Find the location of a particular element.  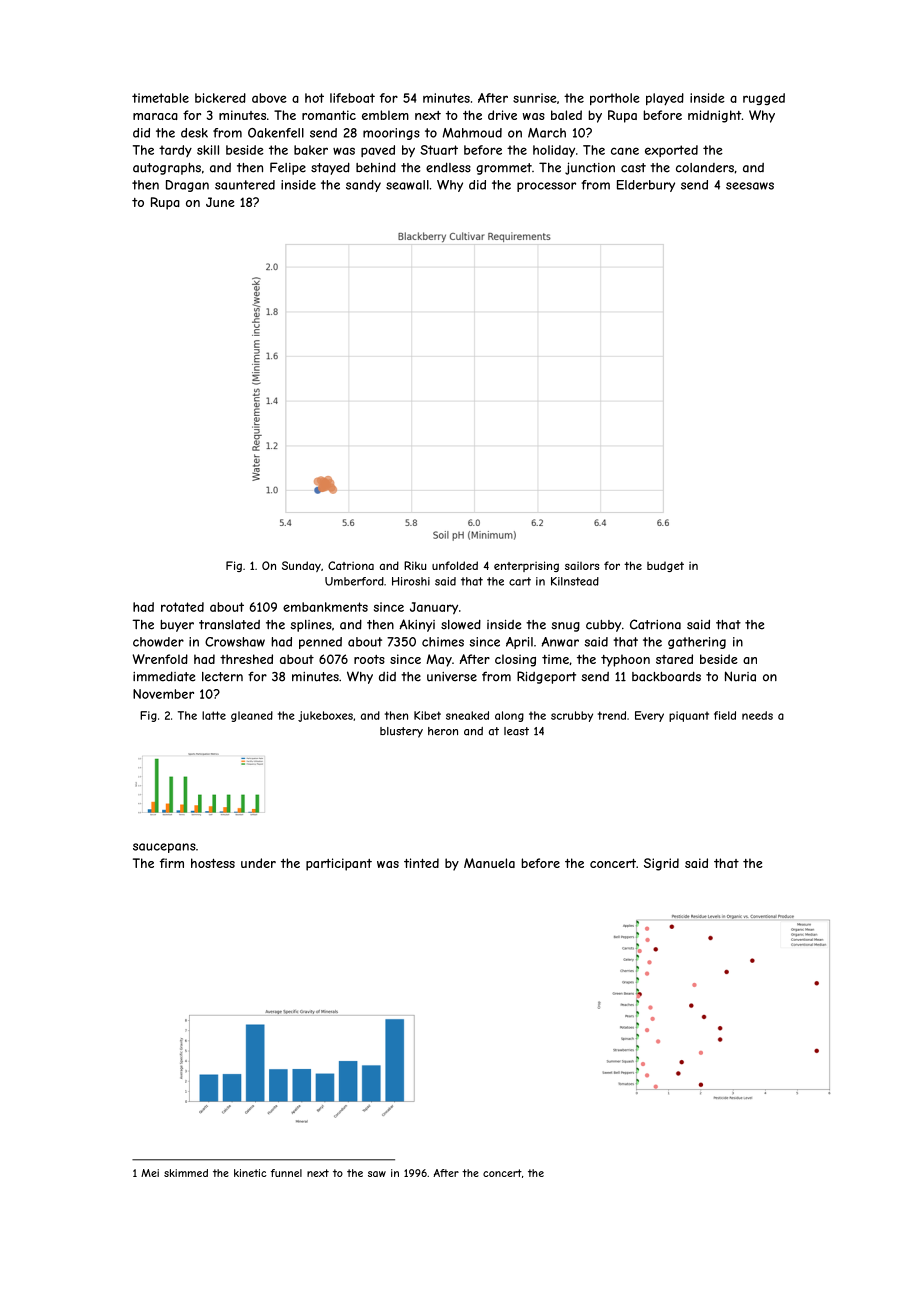

least is located at coordinates (516, 731).
